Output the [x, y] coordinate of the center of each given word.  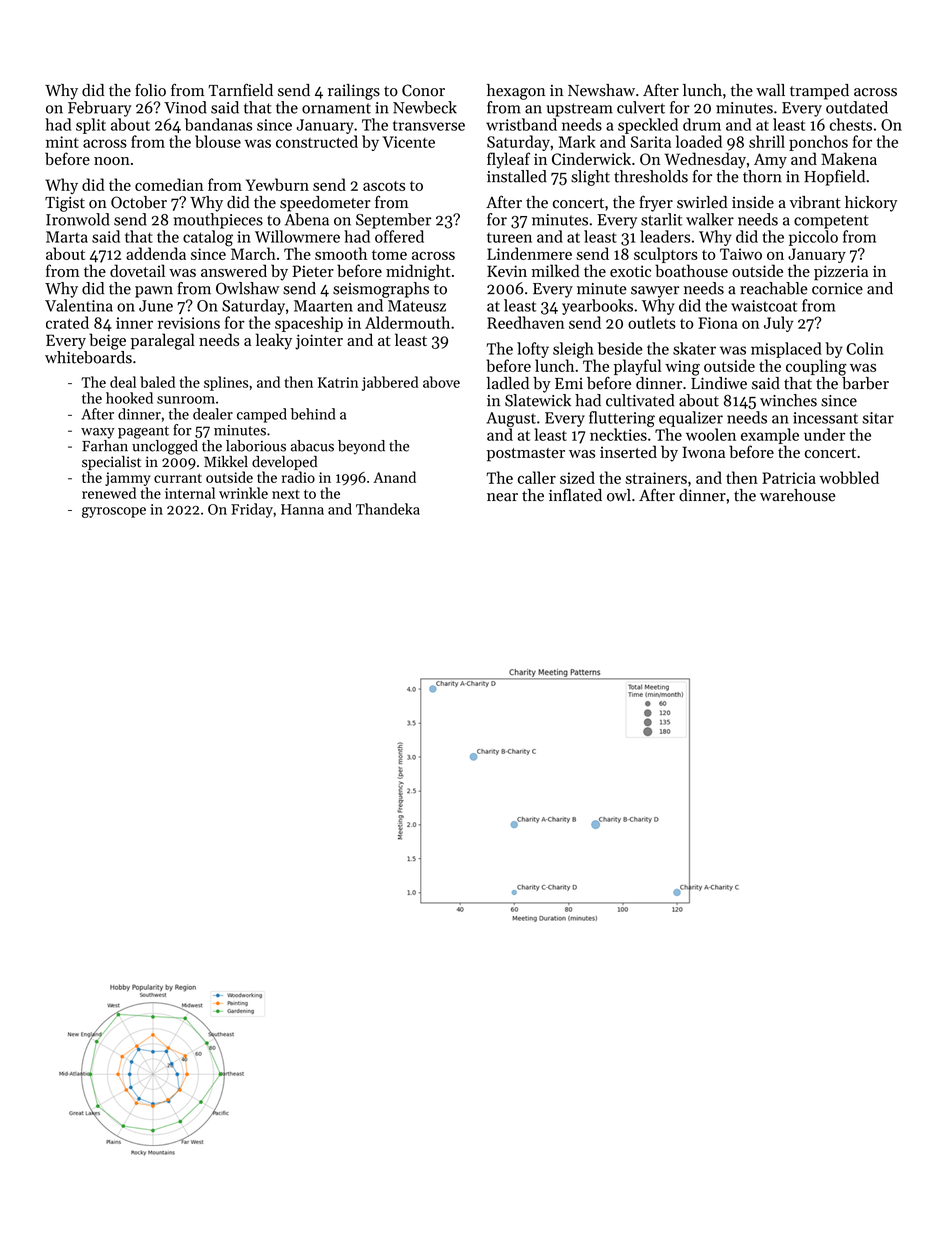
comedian [169, 184]
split [91, 126]
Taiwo [741, 254]
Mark [577, 141]
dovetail [137, 270]
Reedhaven [525, 322]
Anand [394, 477]
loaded [699, 141]
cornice [837, 289]
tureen [509, 238]
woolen [711, 434]
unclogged [165, 447]
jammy [128, 479]
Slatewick [538, 400]
